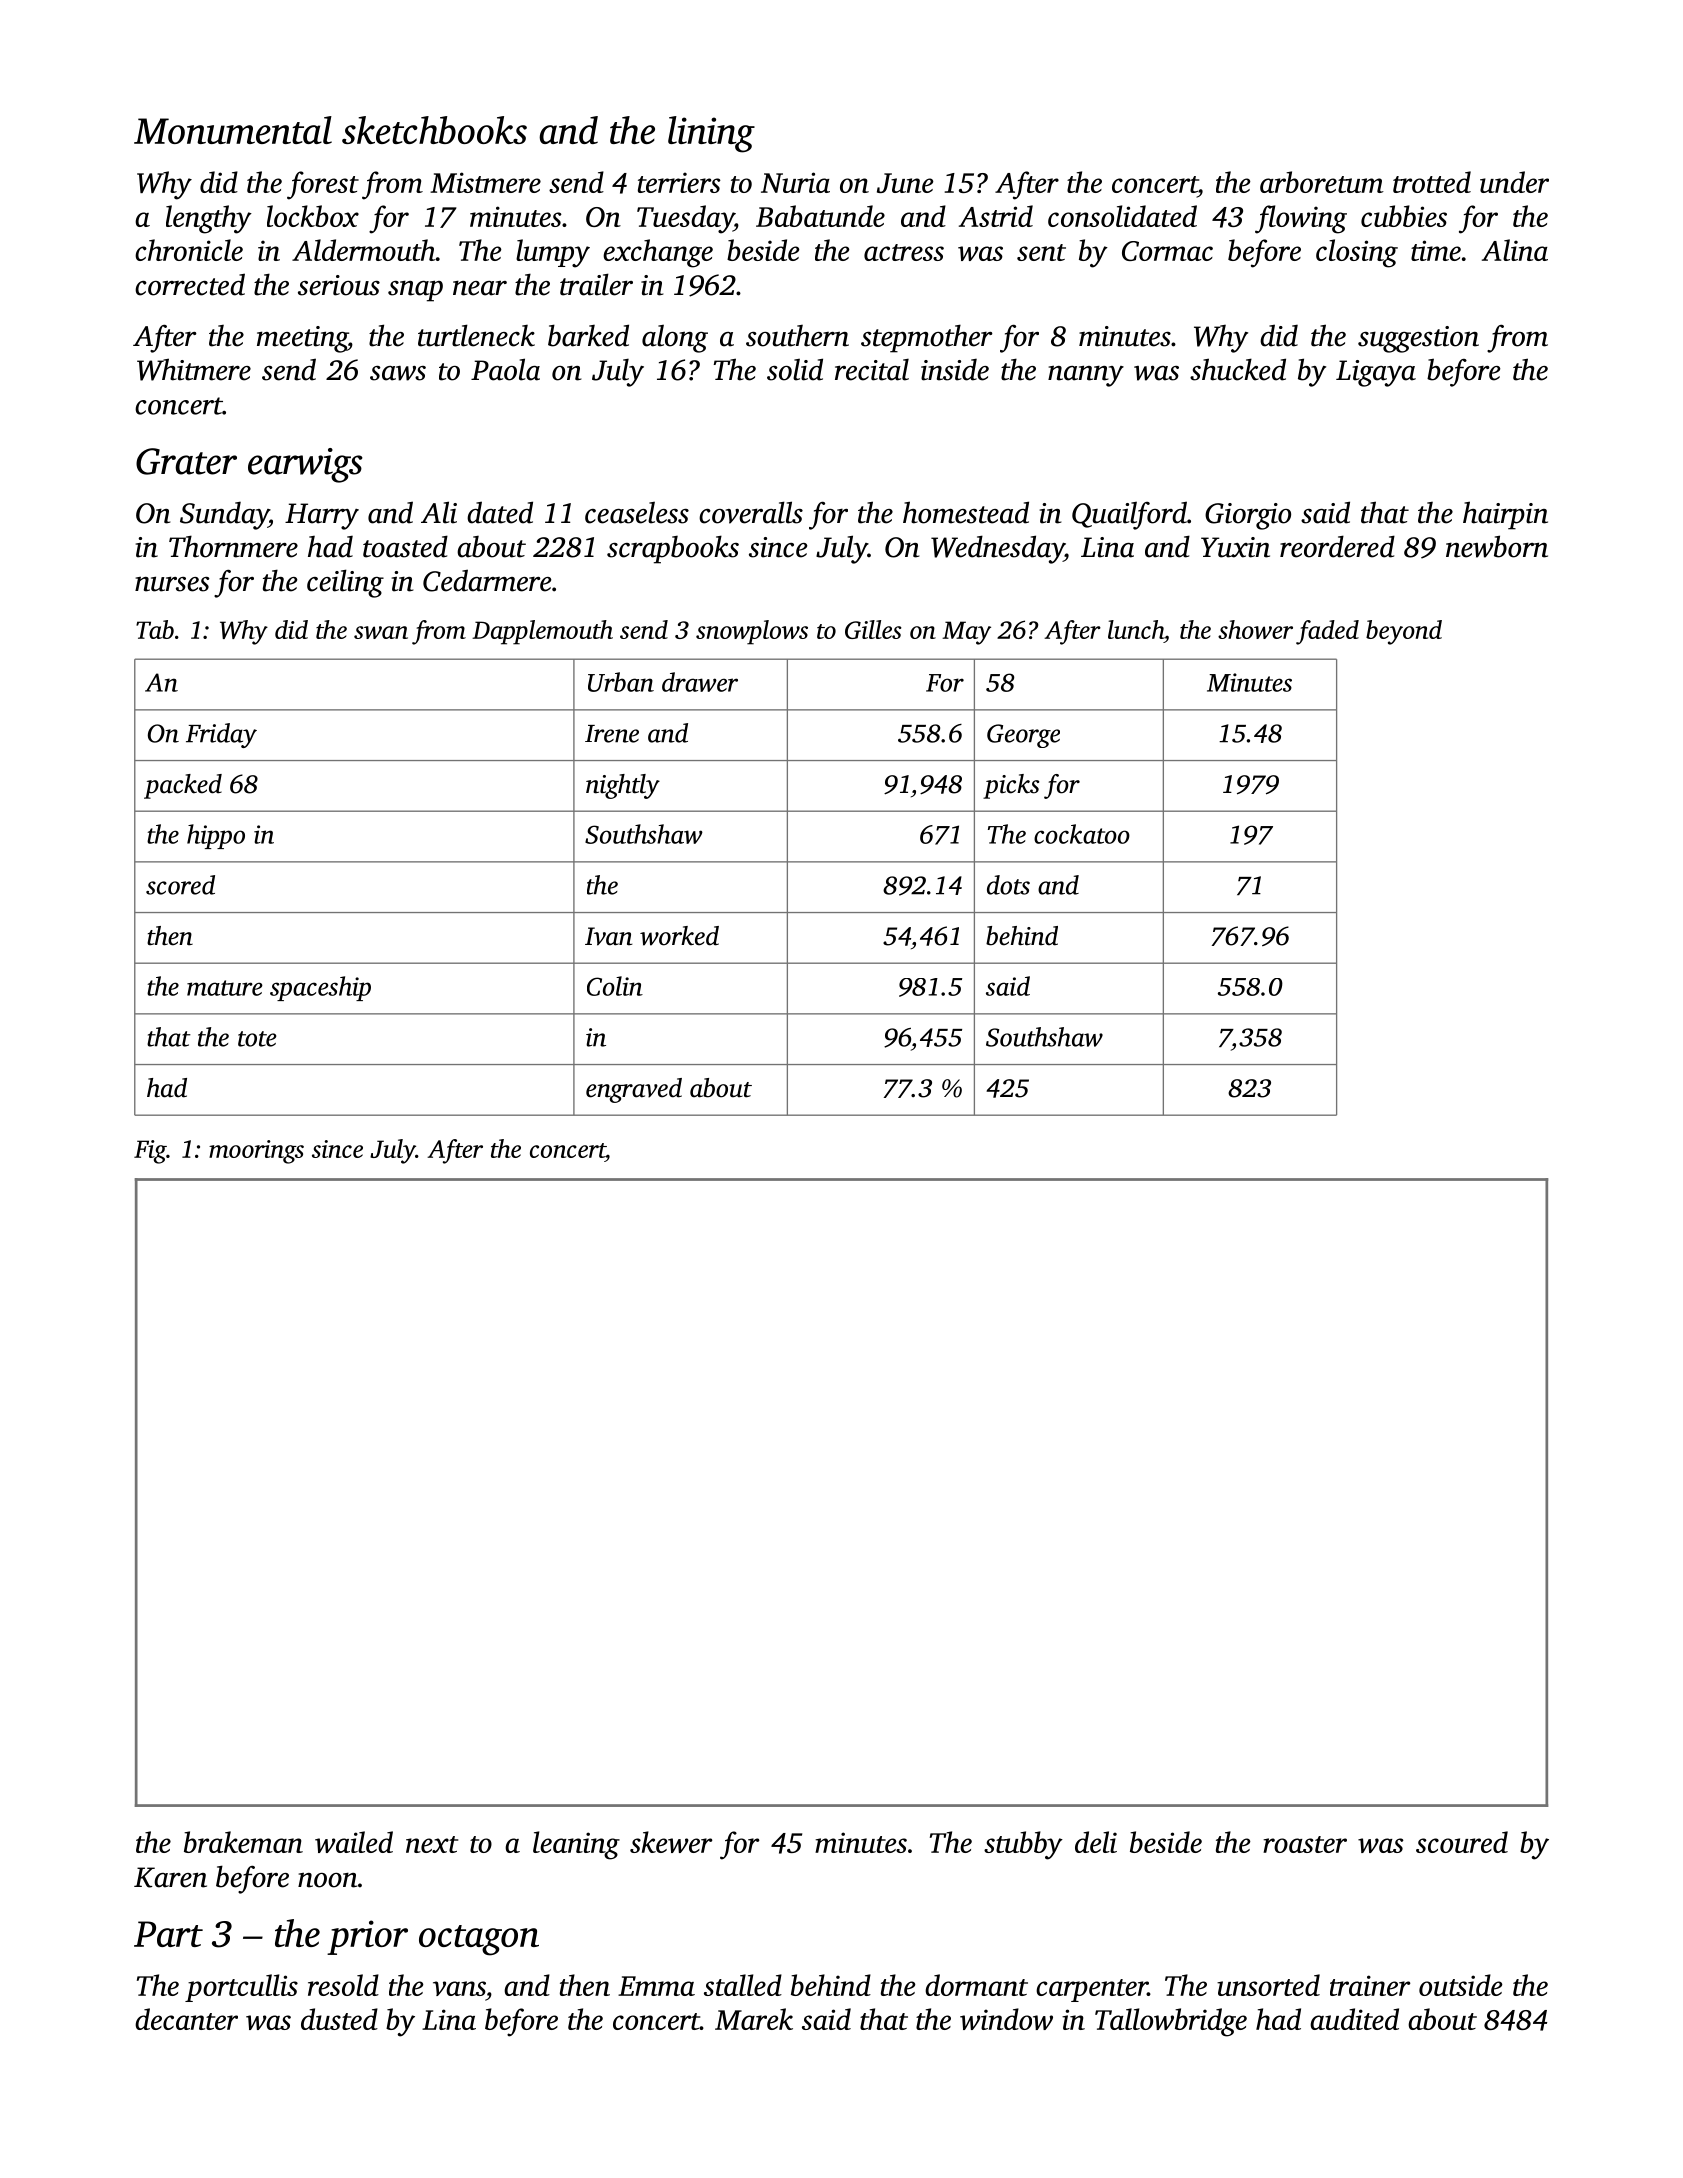 This image has height=2178, width=1683. Describe the element at coordinates (658, 253) in the image. I see `exchange` at that location.
